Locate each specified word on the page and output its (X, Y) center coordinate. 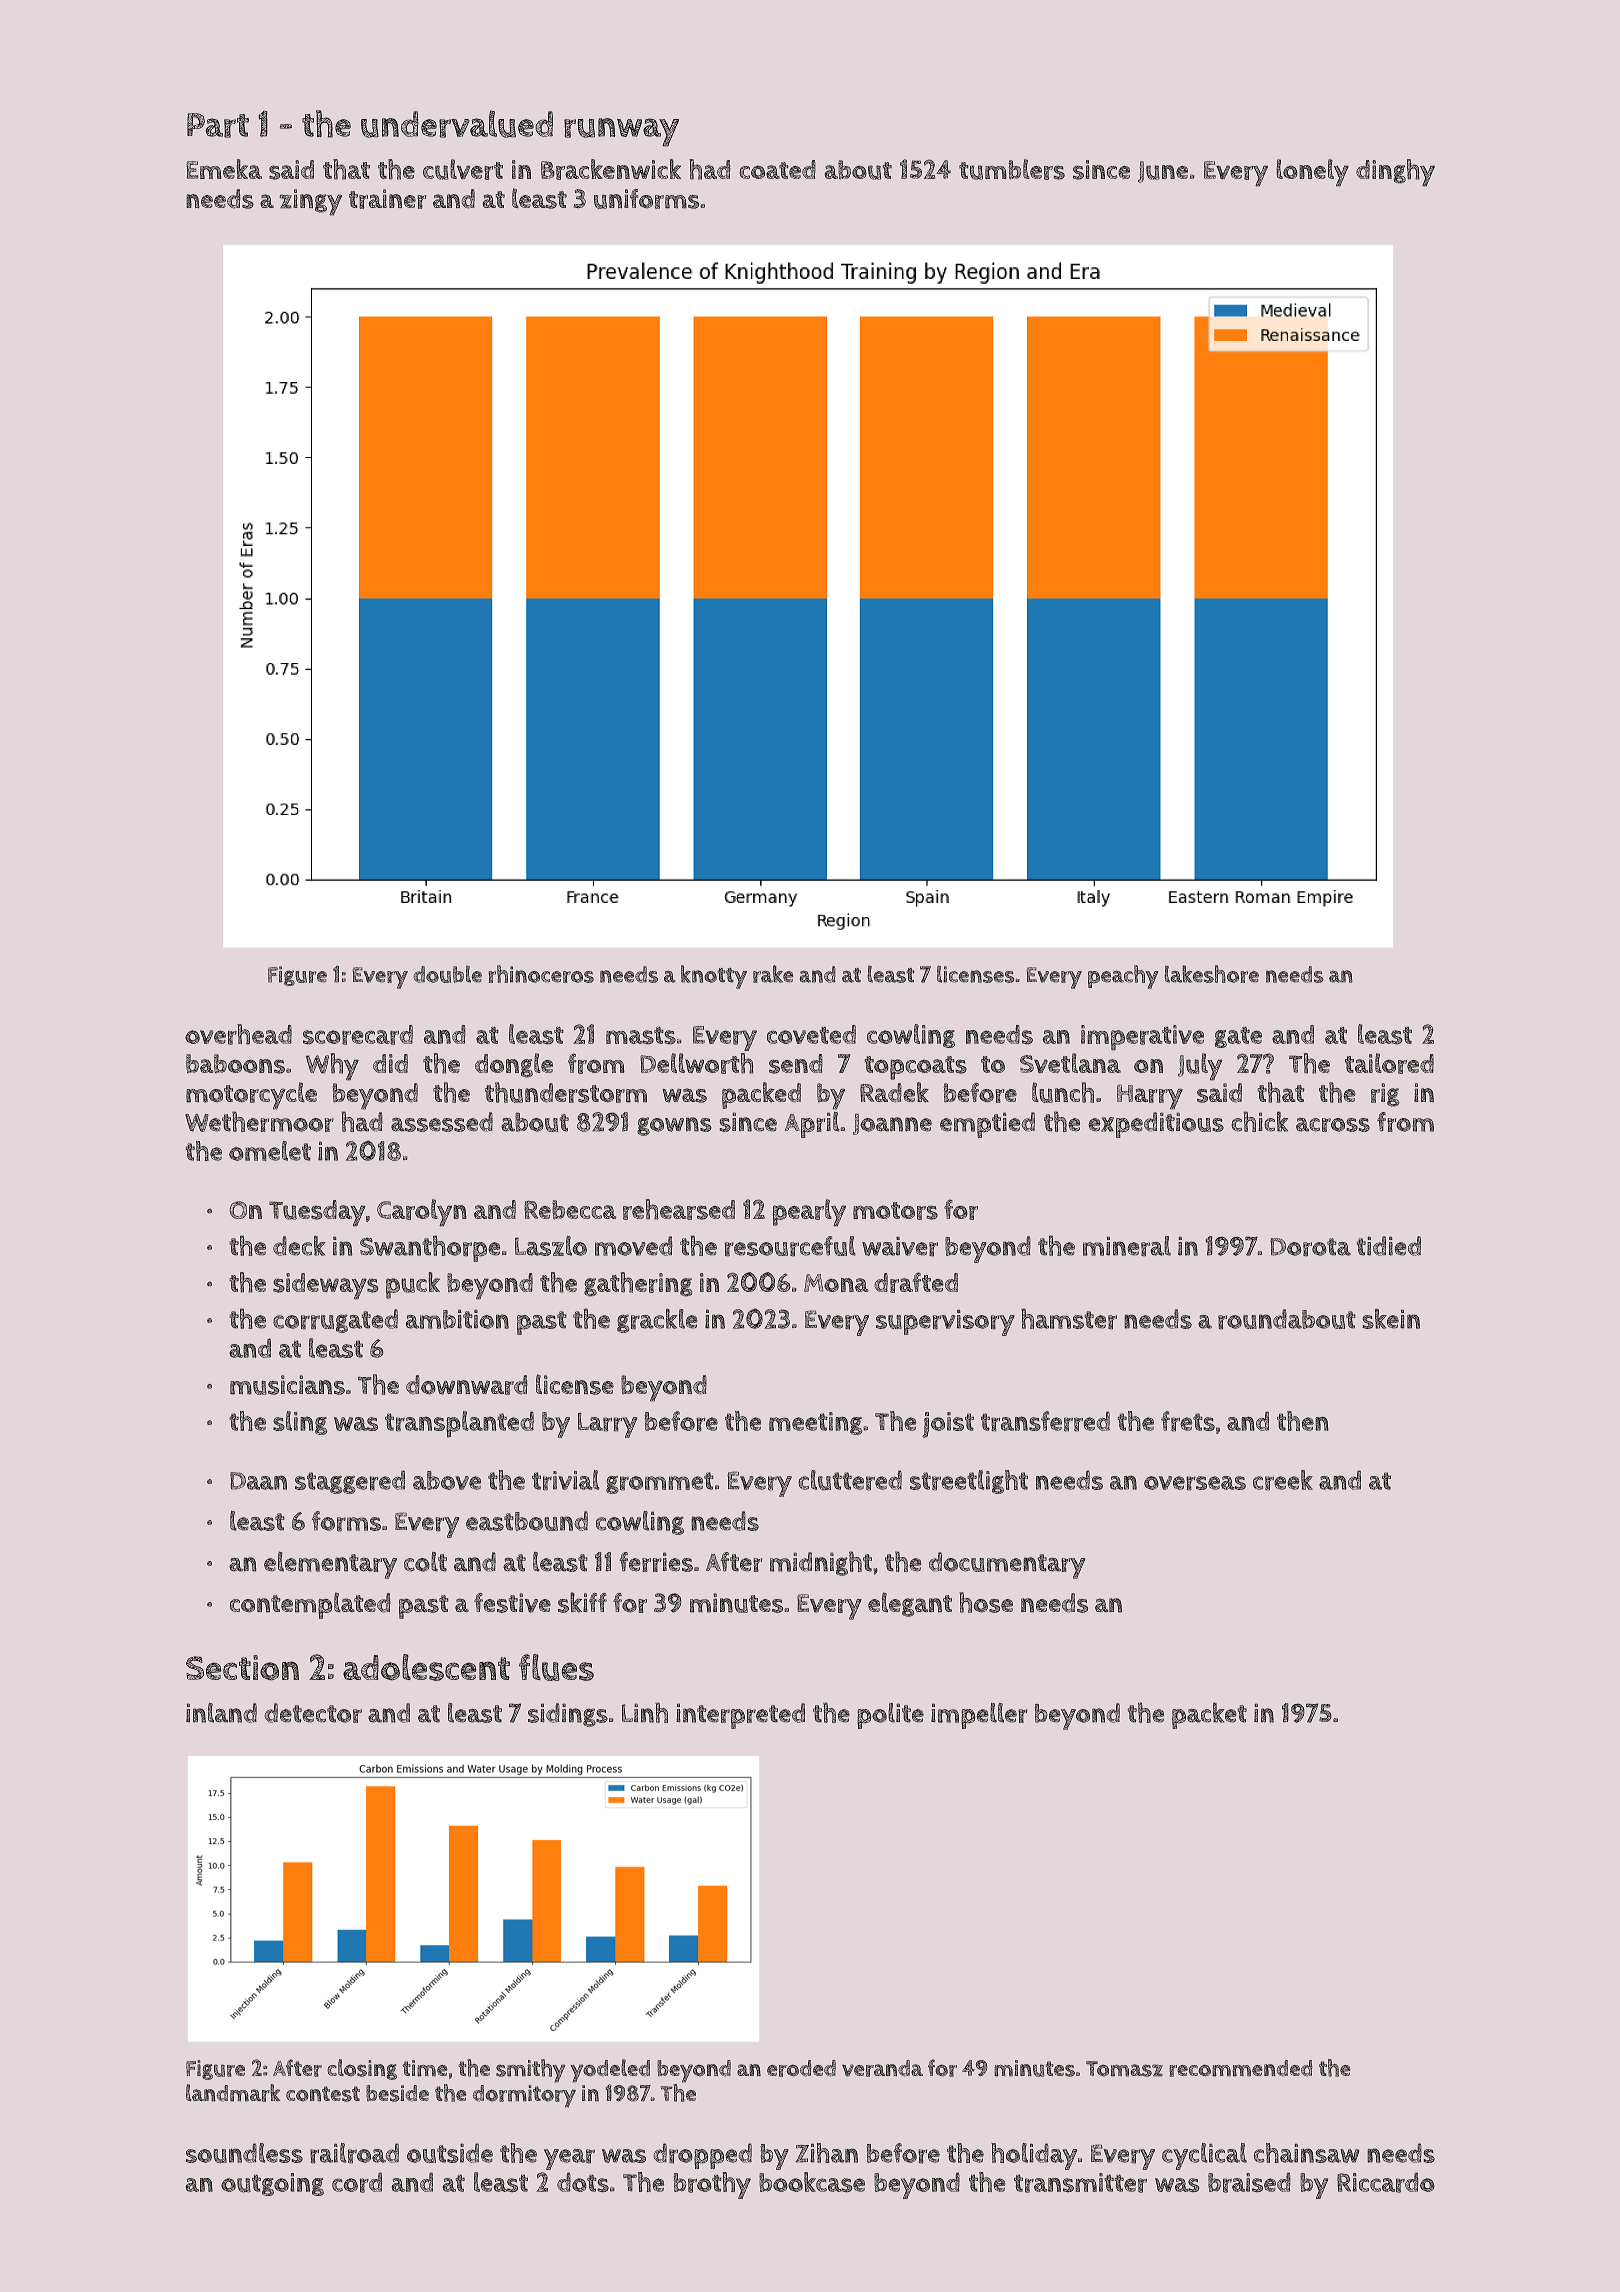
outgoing (272, 2184)
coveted (811, 1034)
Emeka (224, 169)
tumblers (1012, 169)
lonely (1312, 173)
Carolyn (422, 1213)
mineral (1127, 1246)
